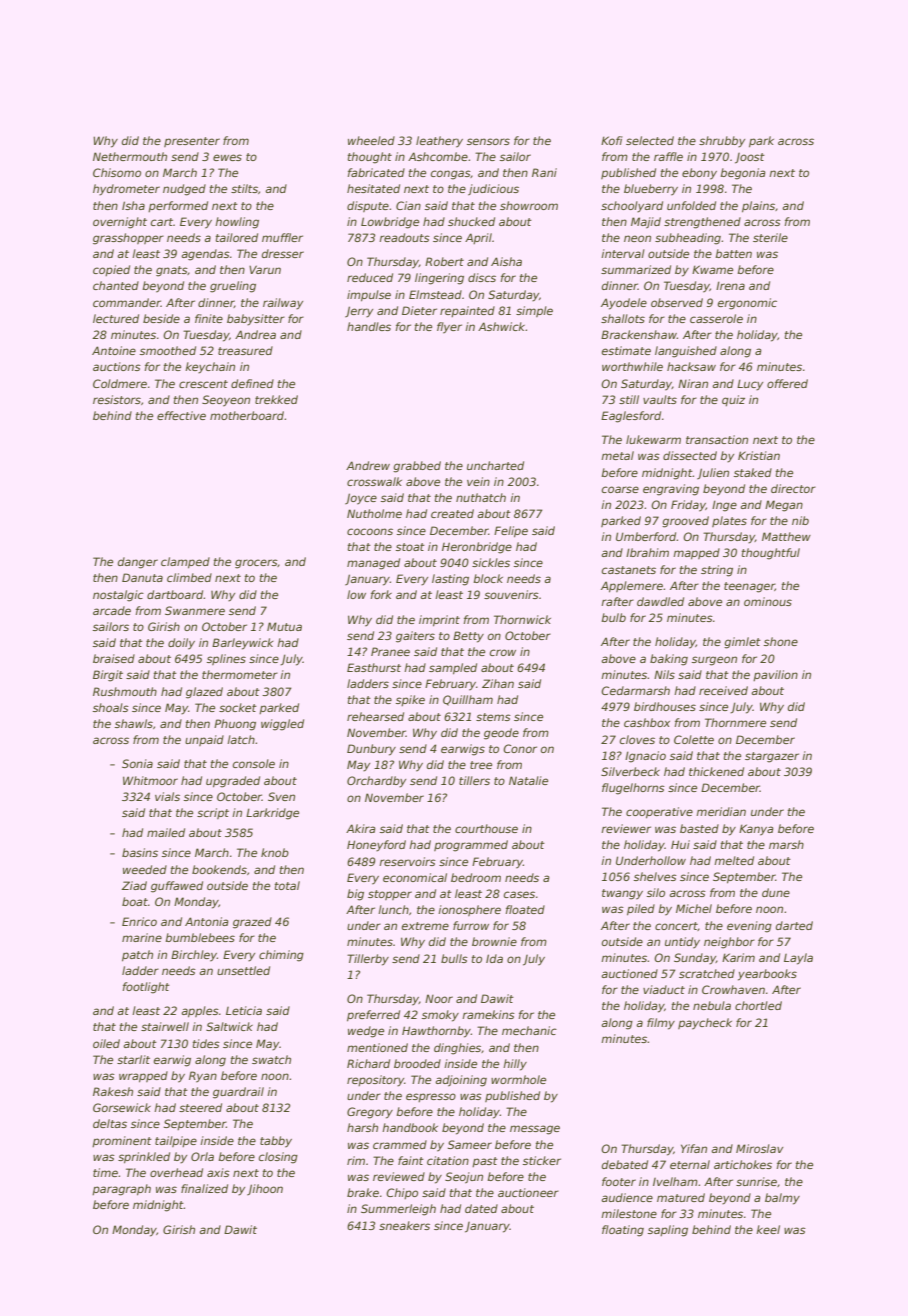 The image size is (908, 1316). Describe the element at coordinates (682, 943) in the document. I see `untidy` at that location.
